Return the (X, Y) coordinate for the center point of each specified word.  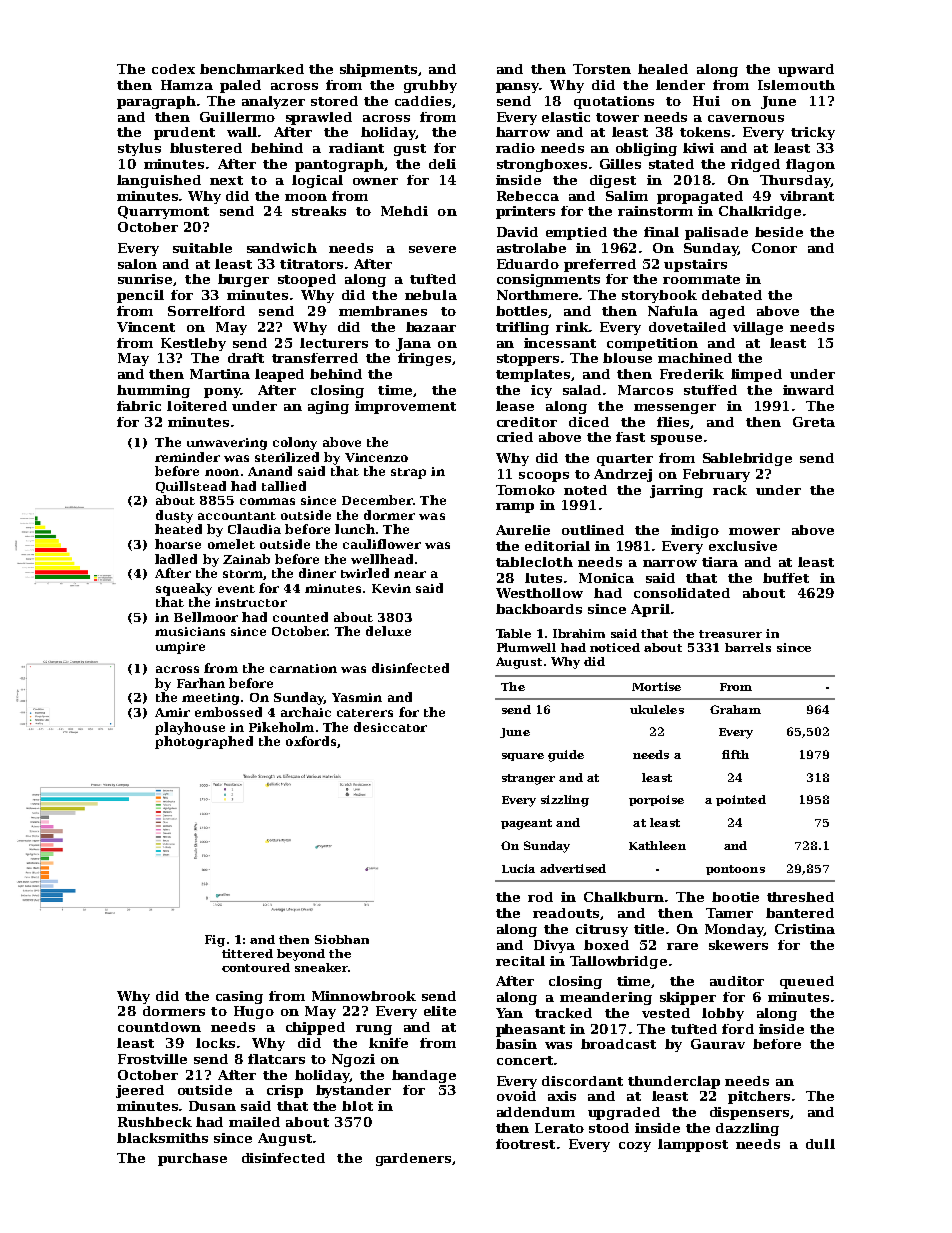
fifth (735, 754)
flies (673, 422)
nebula (431, 295)
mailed (254, 1122)
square (523, 757)
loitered (197, 406)
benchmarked (252, 69)
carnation (303, 668)
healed (663, 69)
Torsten (602, 69)
